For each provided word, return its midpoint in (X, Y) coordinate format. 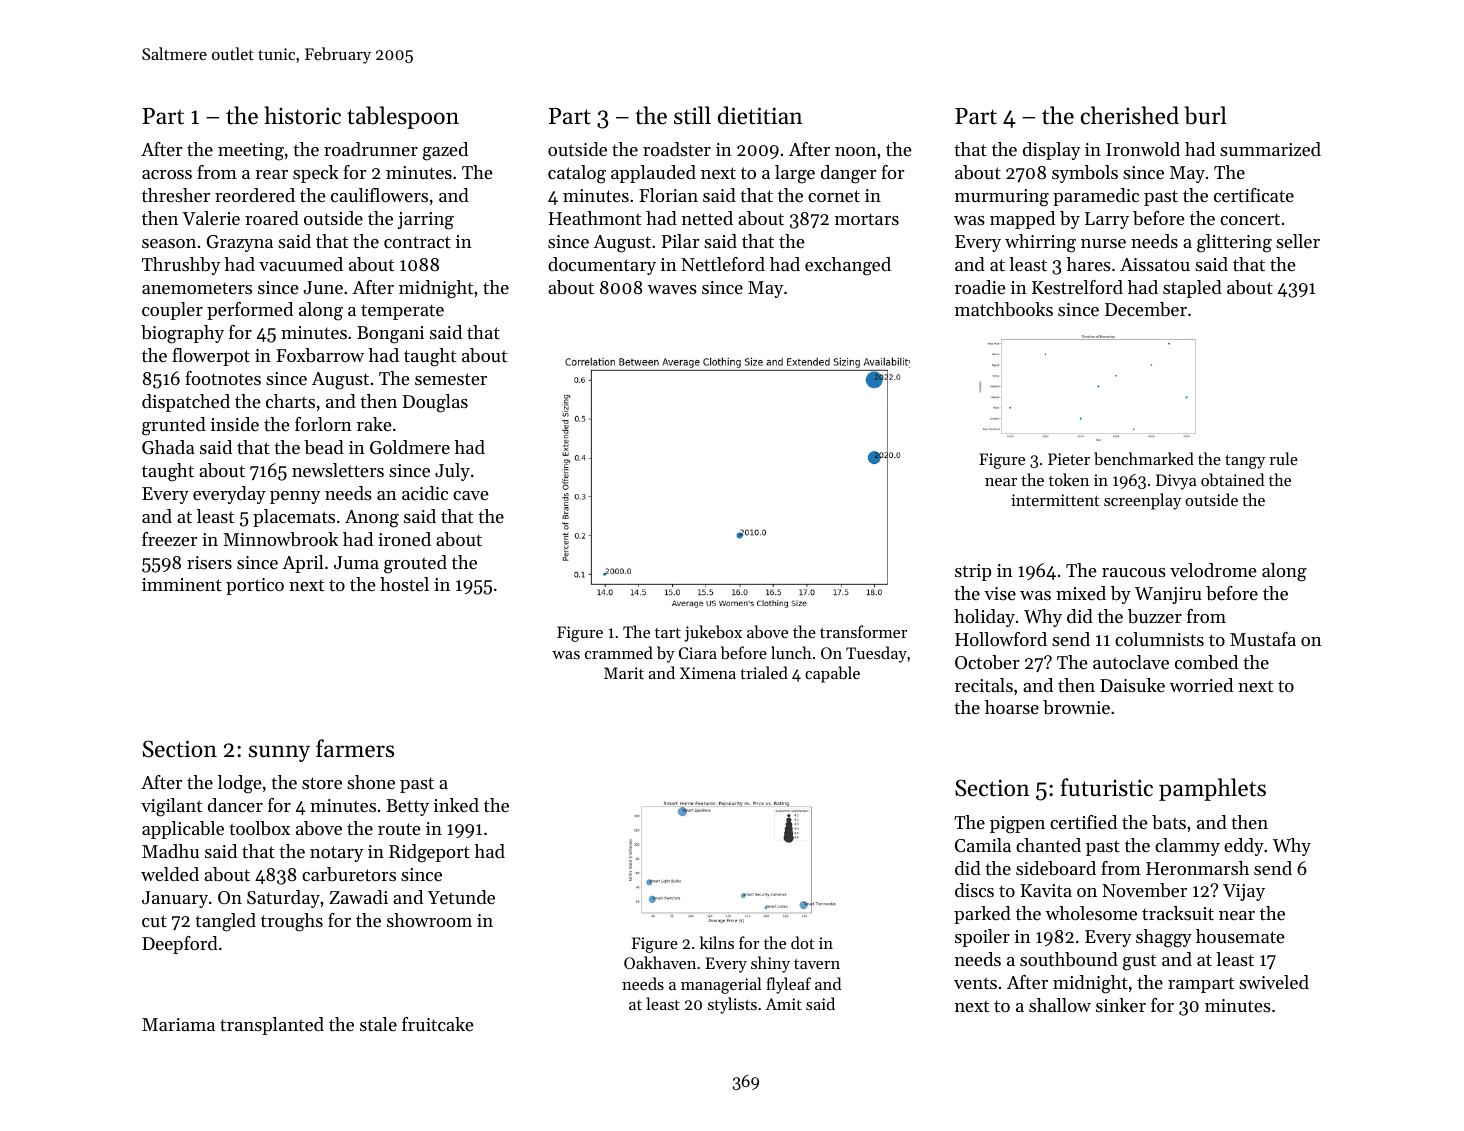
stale (378, 1024)
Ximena (708, 673)
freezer (169, 539)
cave (471, 495)
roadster (677, 149)
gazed (445, 151)
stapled (1192, 289)
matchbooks (1004, 309)
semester (451, 379)
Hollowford (1001, 639)
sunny (279, 753)
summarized (1270, 149)
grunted (174, 426)
